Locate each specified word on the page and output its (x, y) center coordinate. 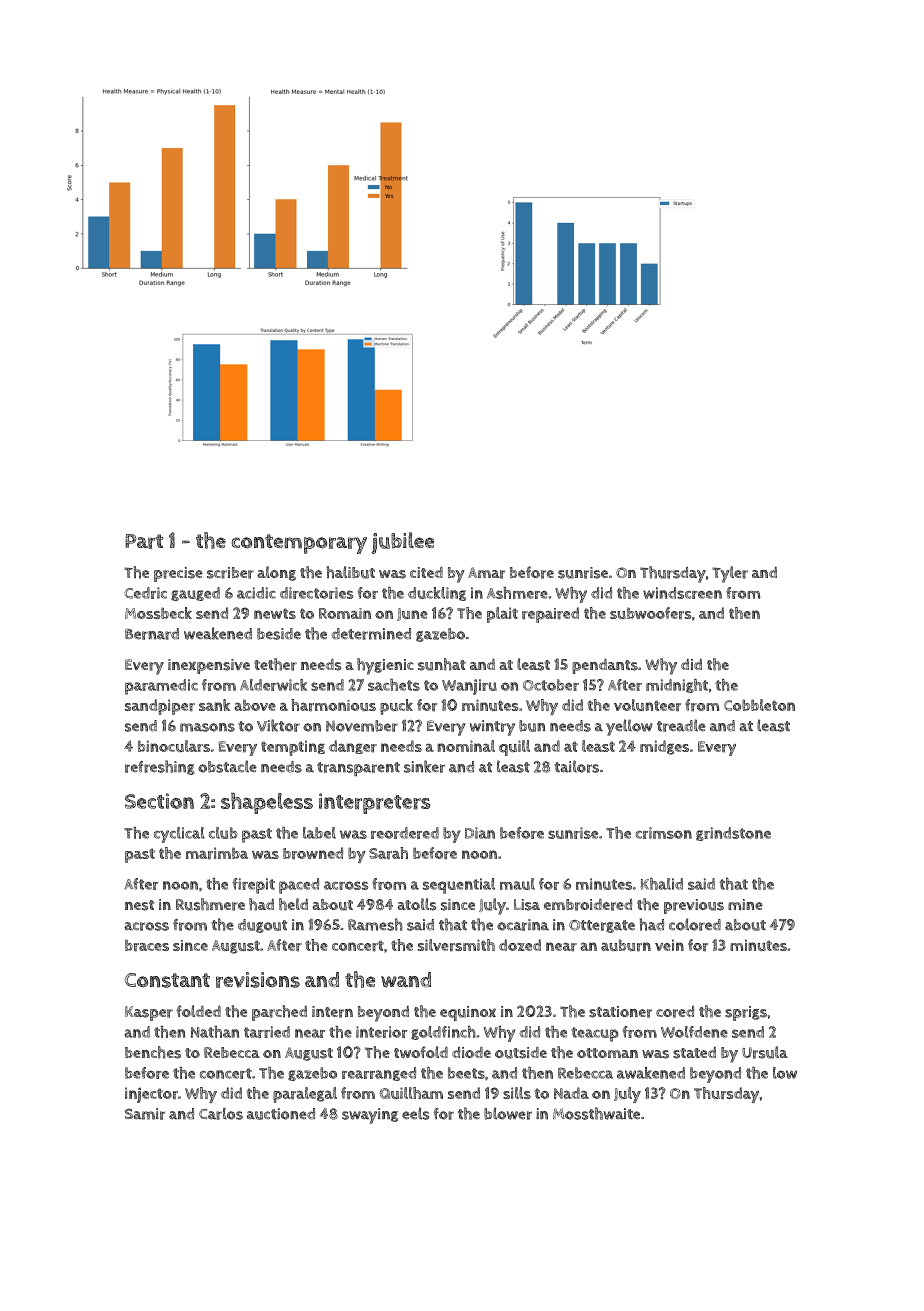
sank (214, 705)
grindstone (733, 834)
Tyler (730, 574)
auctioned (281, 1114)
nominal (466, 746)
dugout (262, 926)
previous (694, 906)
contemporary (299, 544)
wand (406, 980)
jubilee (403, 543)
